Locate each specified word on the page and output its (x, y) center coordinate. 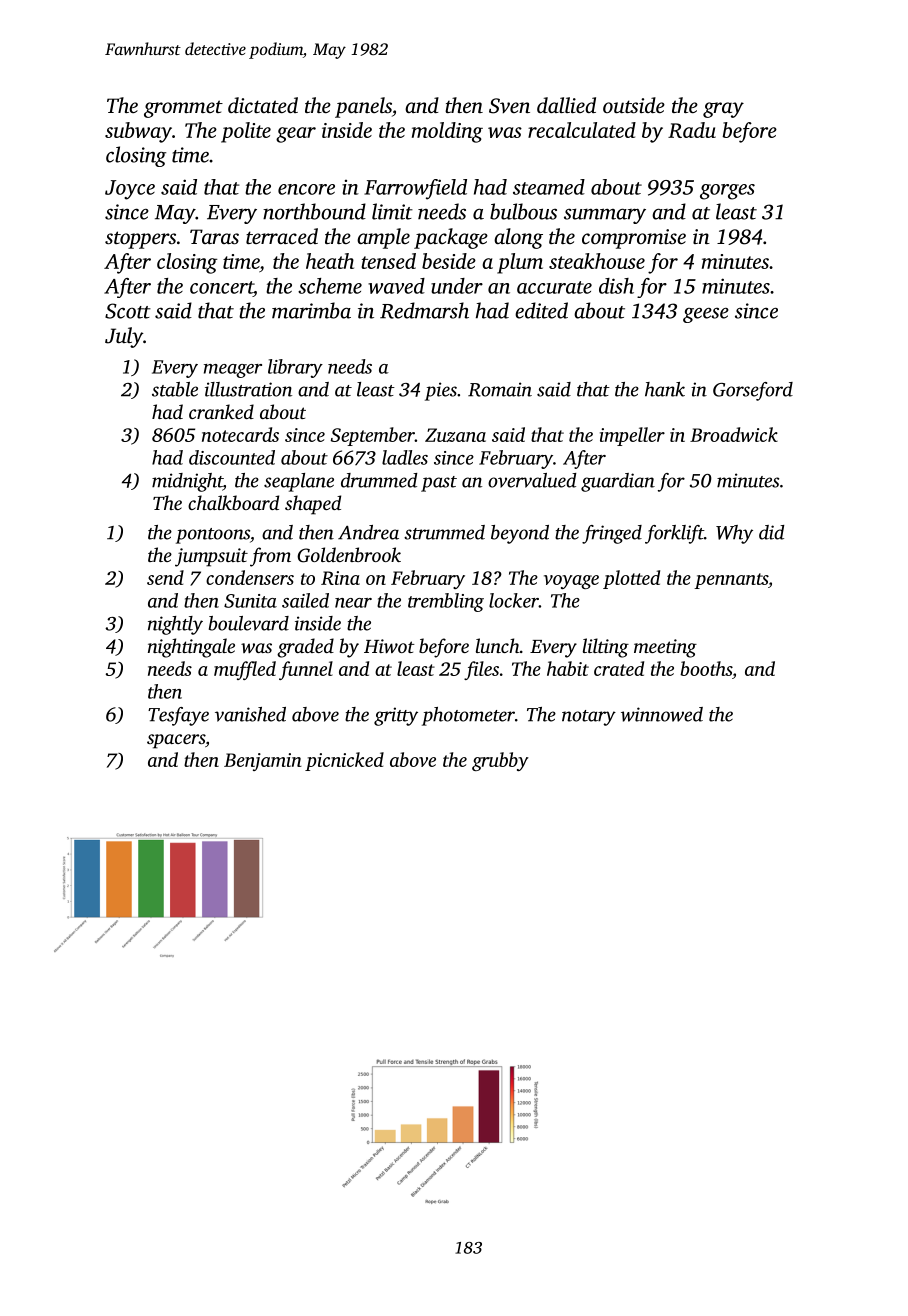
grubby (500, 761)
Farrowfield (415, 189)
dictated (263, 105)
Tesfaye (178, 716)
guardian (618, 482)
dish (616, 286)
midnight (187, 482)
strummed (444, 532)
